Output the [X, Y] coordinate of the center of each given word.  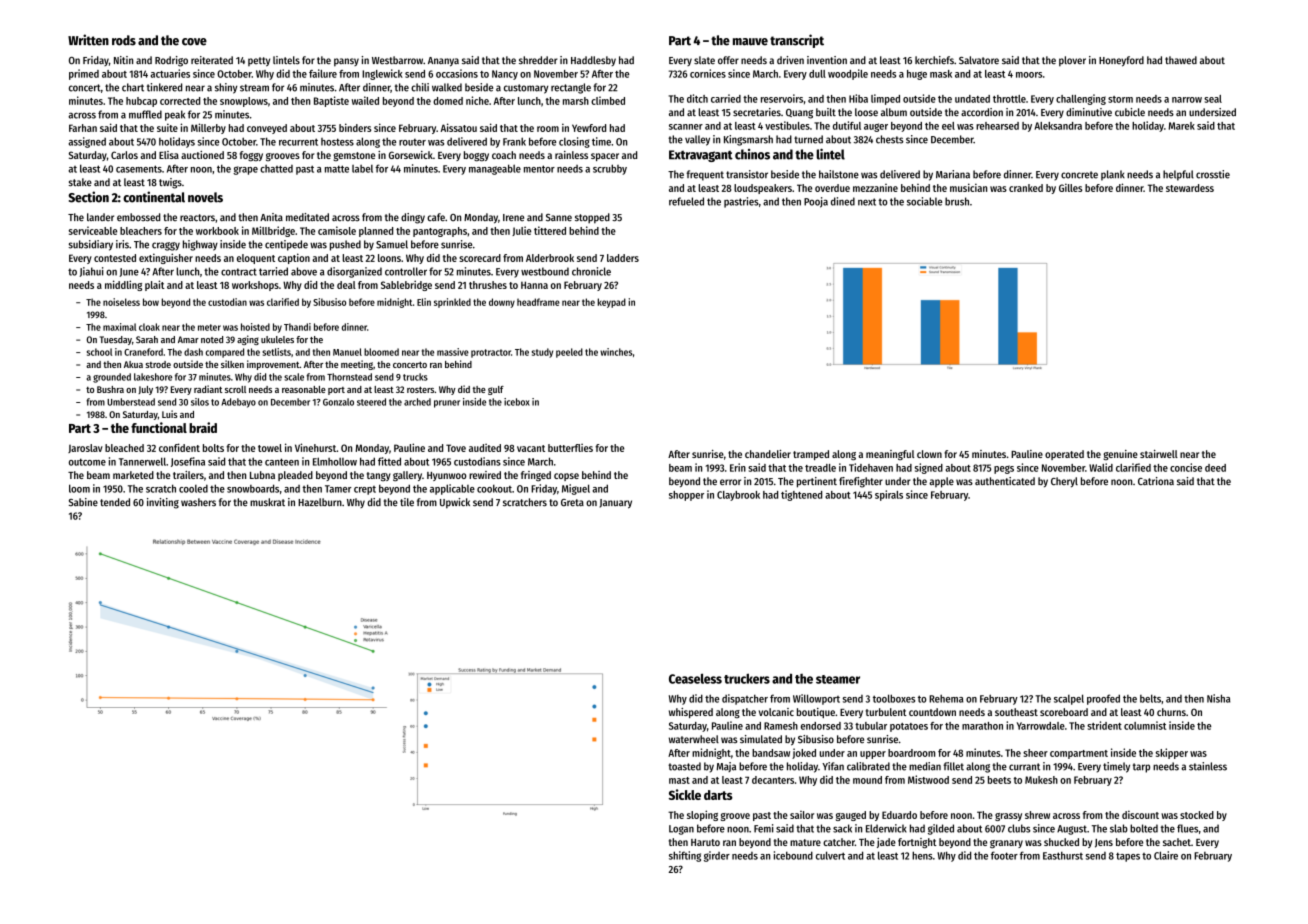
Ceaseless [695, 678]
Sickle [685, 794]
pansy [346, 62]
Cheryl [1064, 482]
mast [679, 780]
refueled [686, 201]
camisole [337, 230]
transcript [797, 41]
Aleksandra [1058, 126]
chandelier [768, 454]
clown [929, 454]
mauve [750, 42]
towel [270, 448]
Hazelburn [320, 502]
